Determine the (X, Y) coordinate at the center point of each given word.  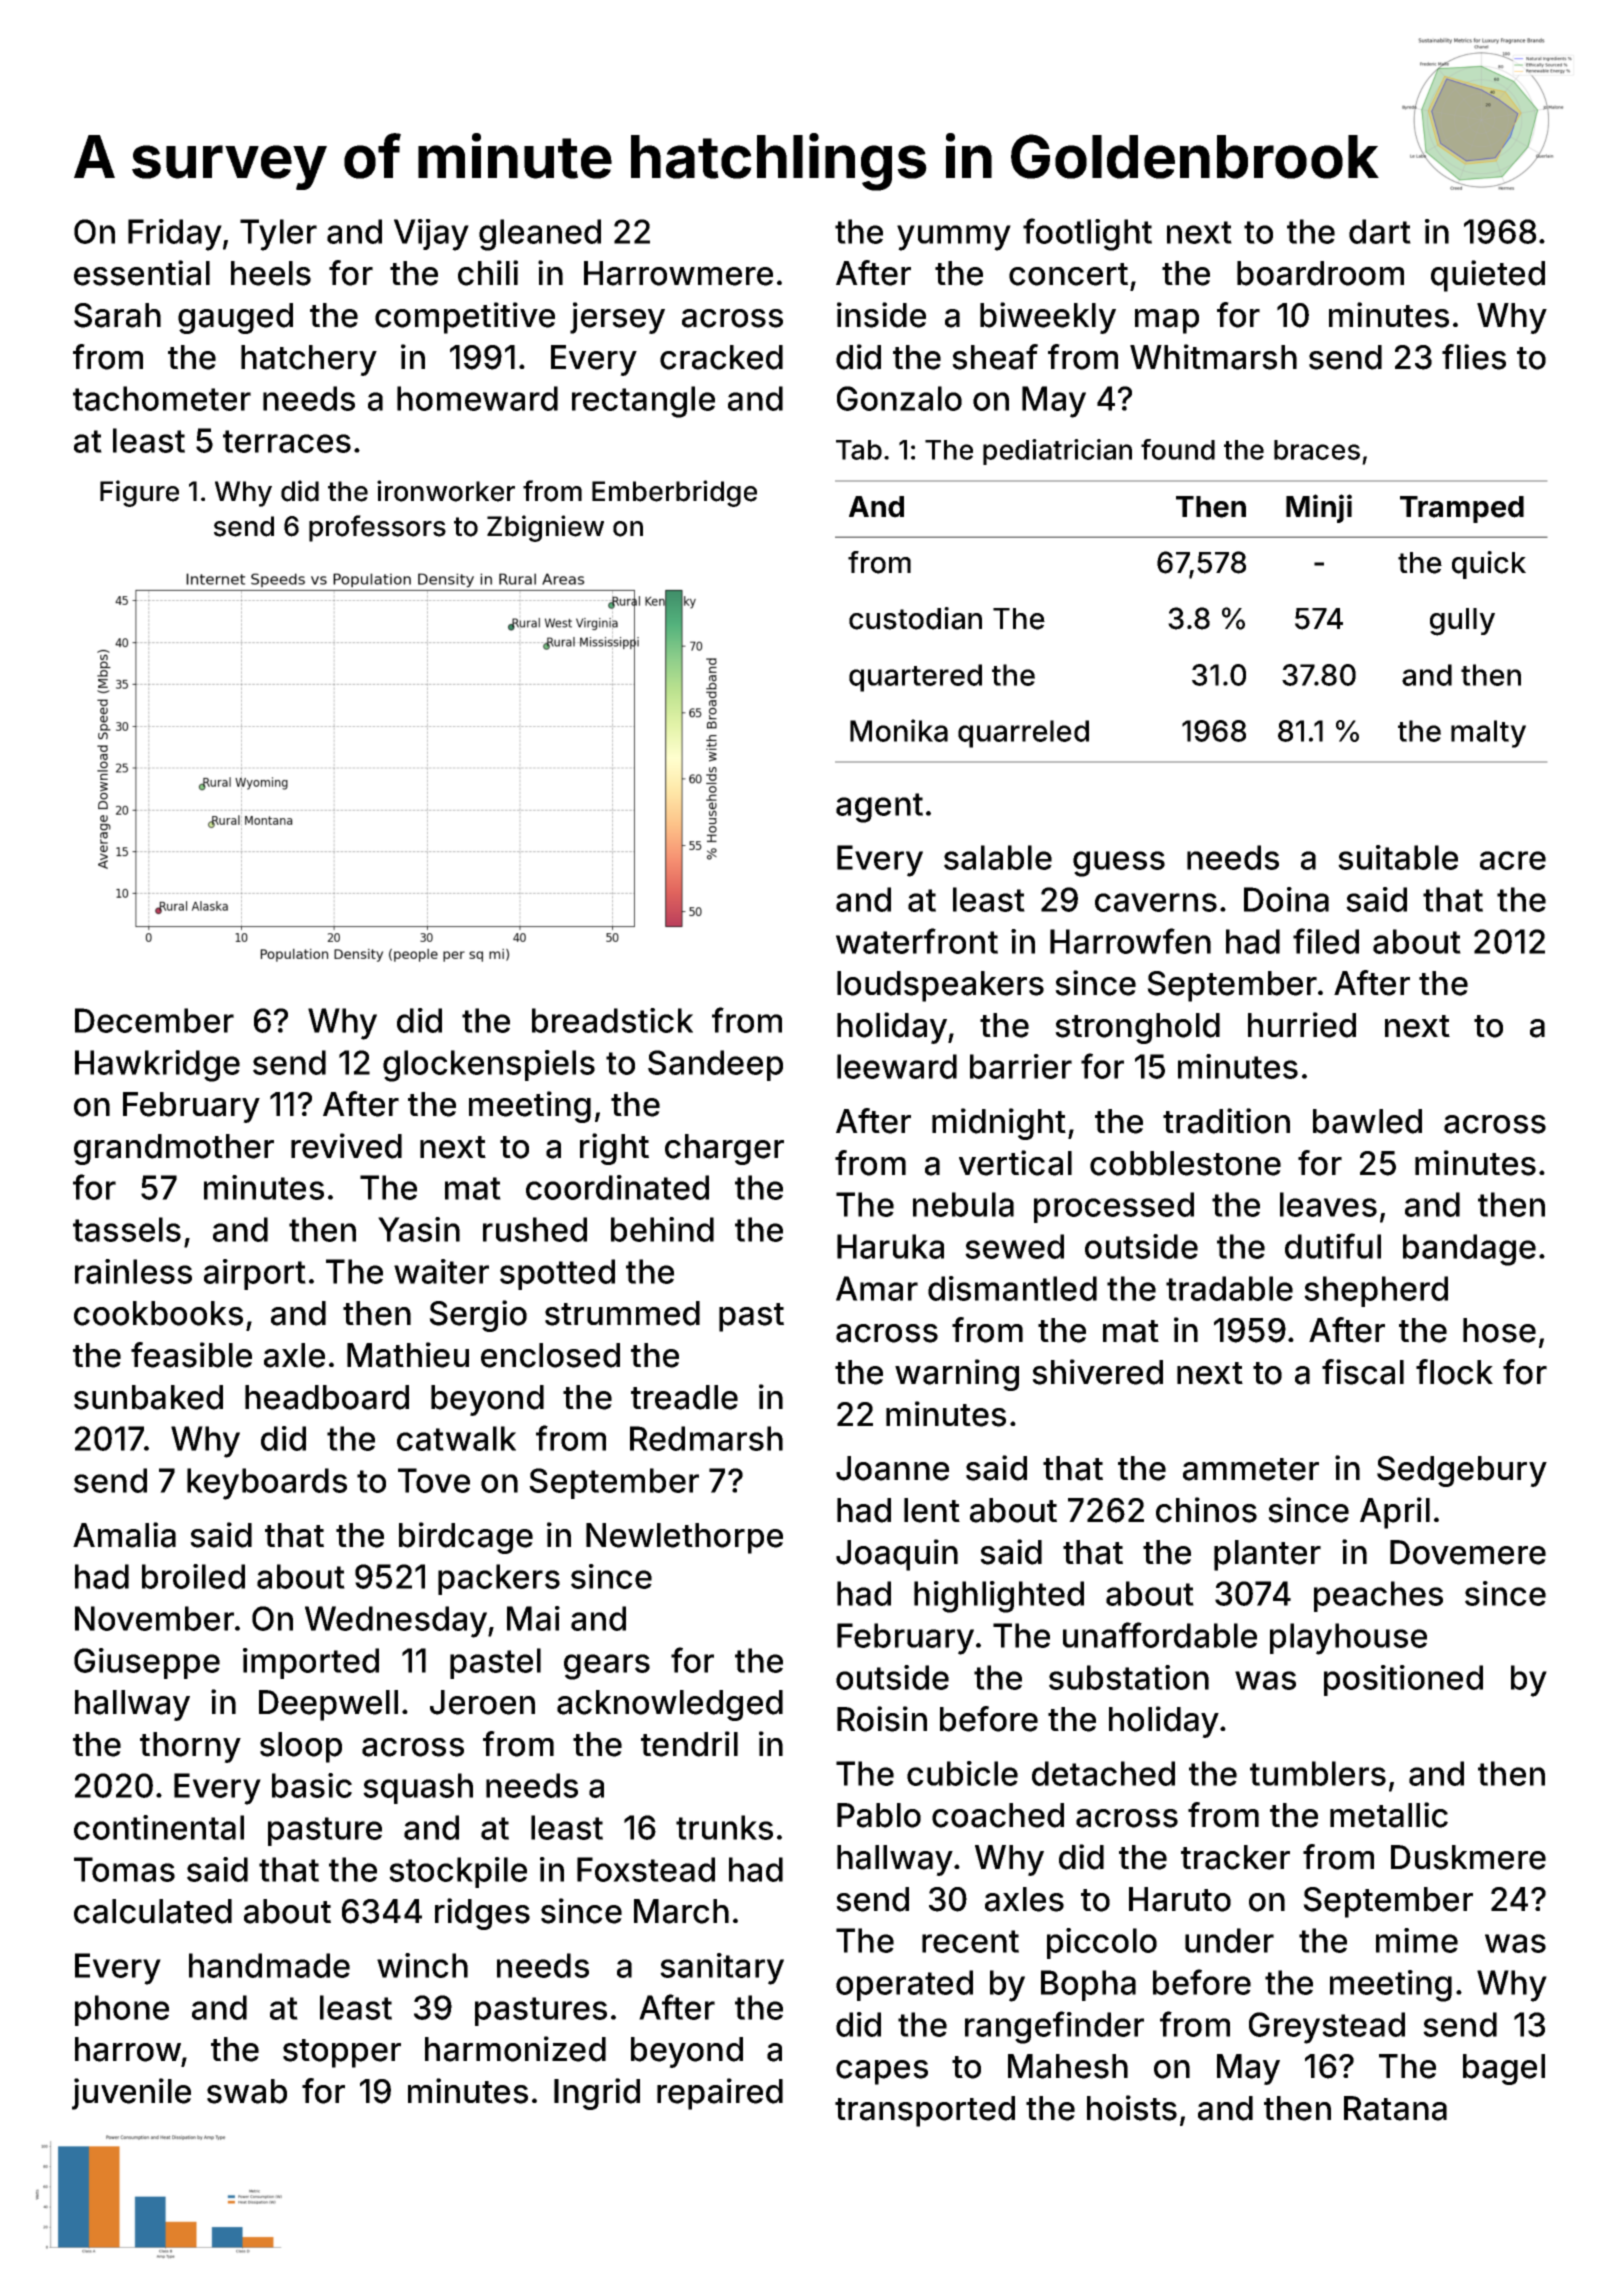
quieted (1488, 276)
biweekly (1048, 318)
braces (1317, 450)
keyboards (267, 1484)
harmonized (515, 2049)
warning (957, 1375)
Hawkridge (157, 1066)
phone (122, 2010)
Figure (139, 493)
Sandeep (715, 1065)
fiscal (1363, 1372)
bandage (1469, 1250)
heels (271, 273)
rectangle (643, 402)
